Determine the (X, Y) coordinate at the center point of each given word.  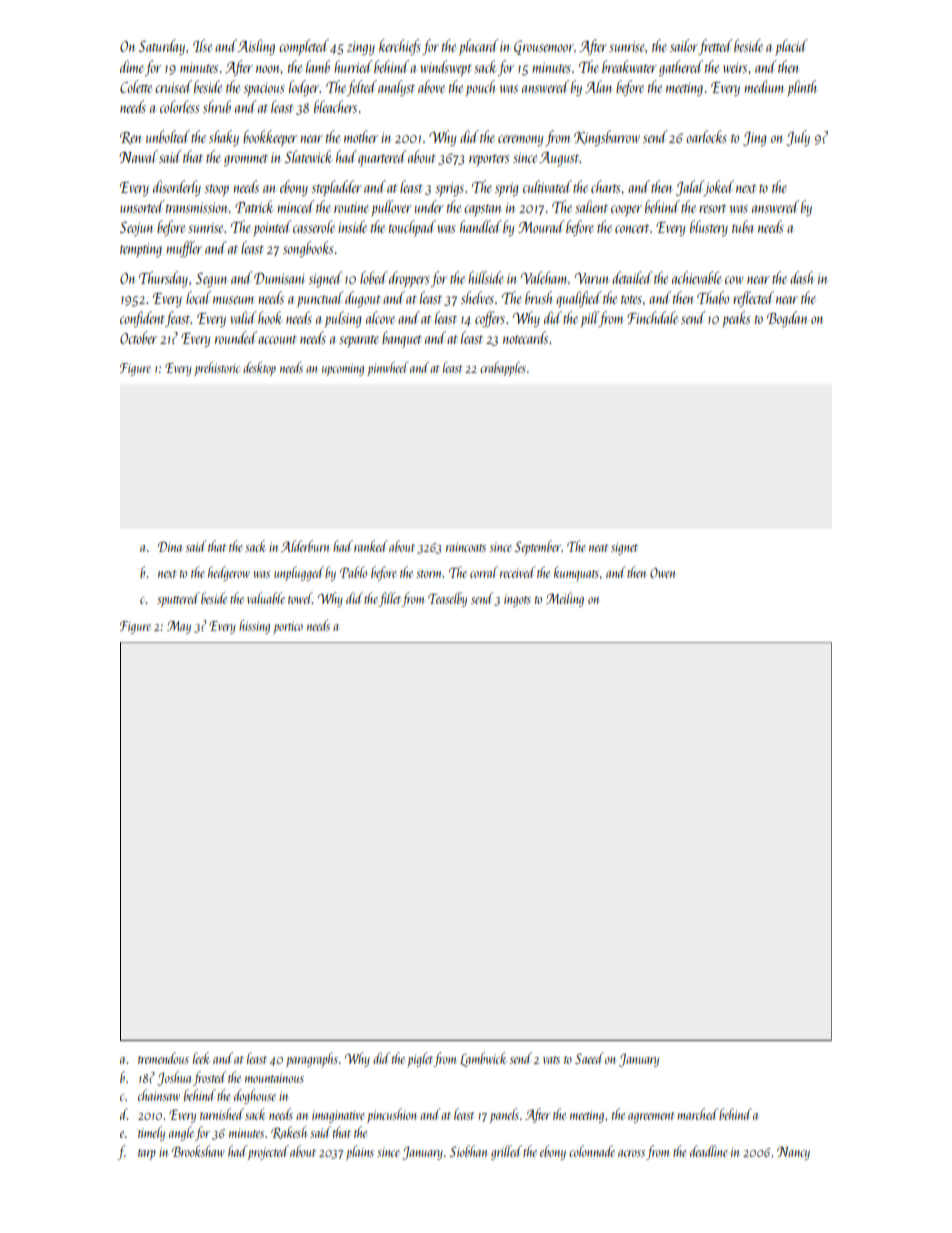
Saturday (162, 47)
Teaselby (447, 599)
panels (504, 1115)
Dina (170, 546)
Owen (662, 573)
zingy (361, 48)
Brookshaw (198, 1151)
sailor (684, 45)
